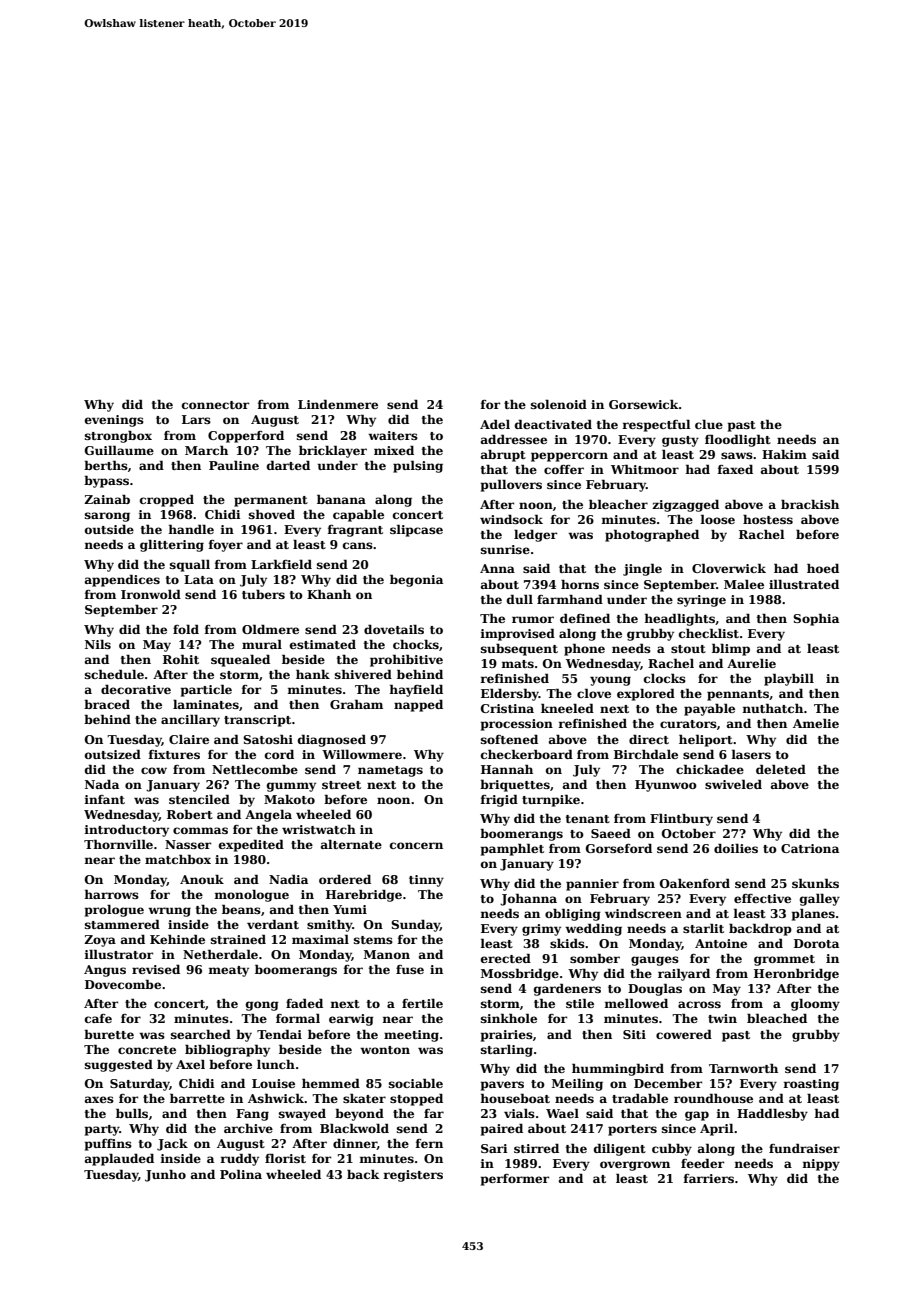  What do you see at coordinates (351, 844) in the screenshot?
I see `alternate` at bounding box center [351, 844].
